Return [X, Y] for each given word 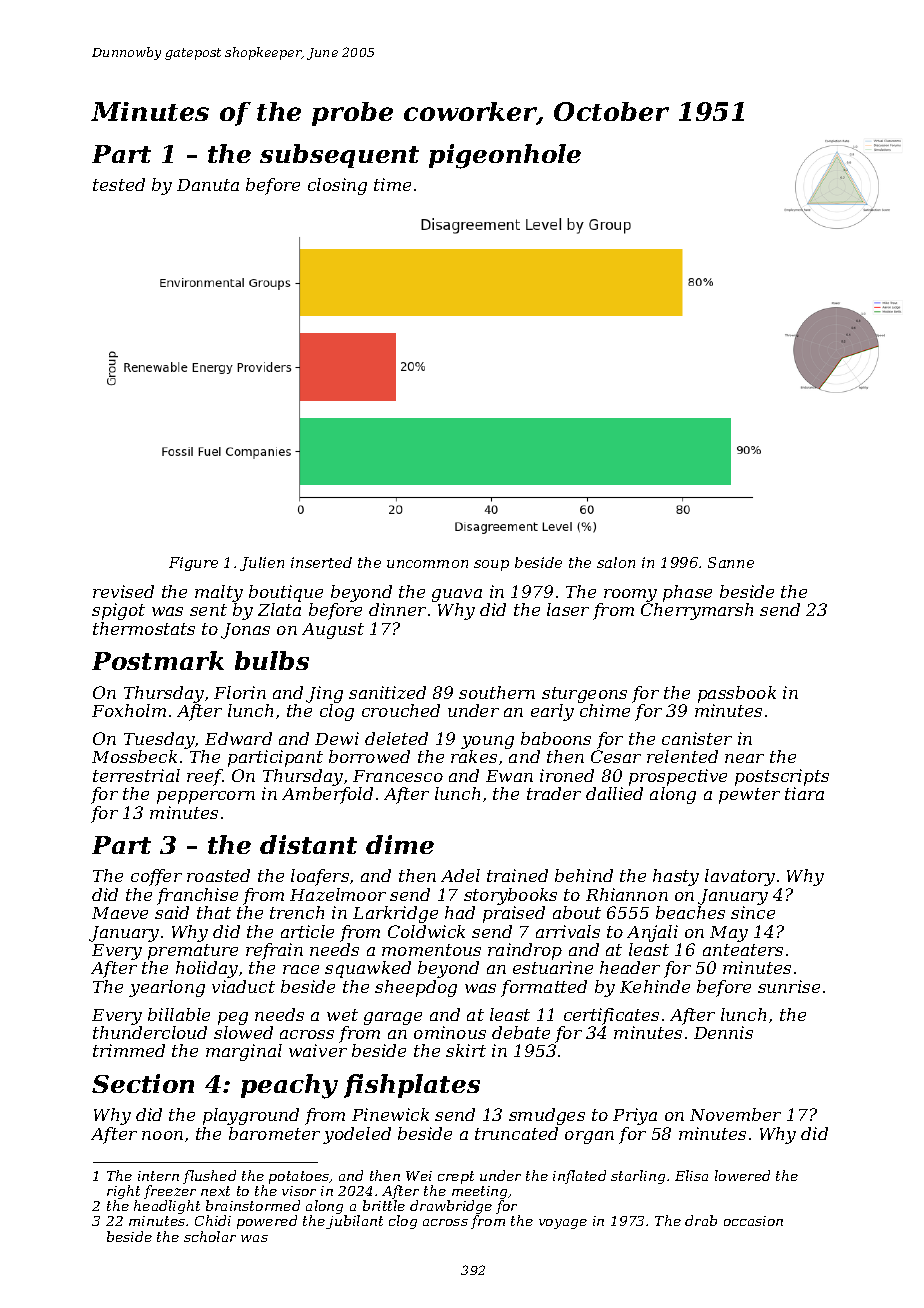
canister [697, 738]
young [487, 742]
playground [251, 1116]
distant [308, 844]
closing [337, 186]
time [392, 184]
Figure [193, 564]
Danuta [208, 185]
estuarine [553, 967]
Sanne [731, 562]
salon [616, 562]
